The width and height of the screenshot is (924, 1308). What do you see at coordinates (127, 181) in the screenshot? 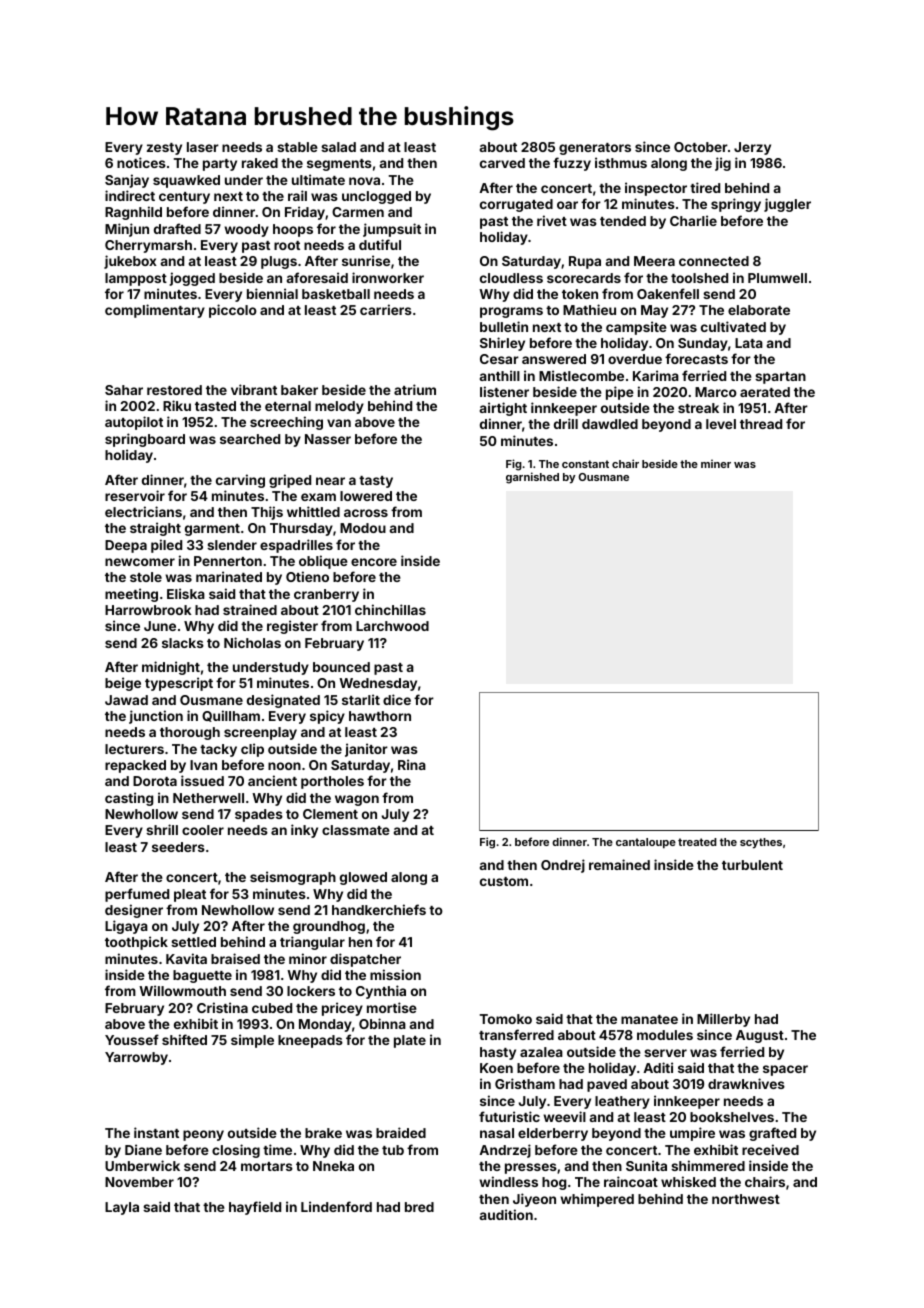
I see `Sanjay` at bounding box center [127, 181].
